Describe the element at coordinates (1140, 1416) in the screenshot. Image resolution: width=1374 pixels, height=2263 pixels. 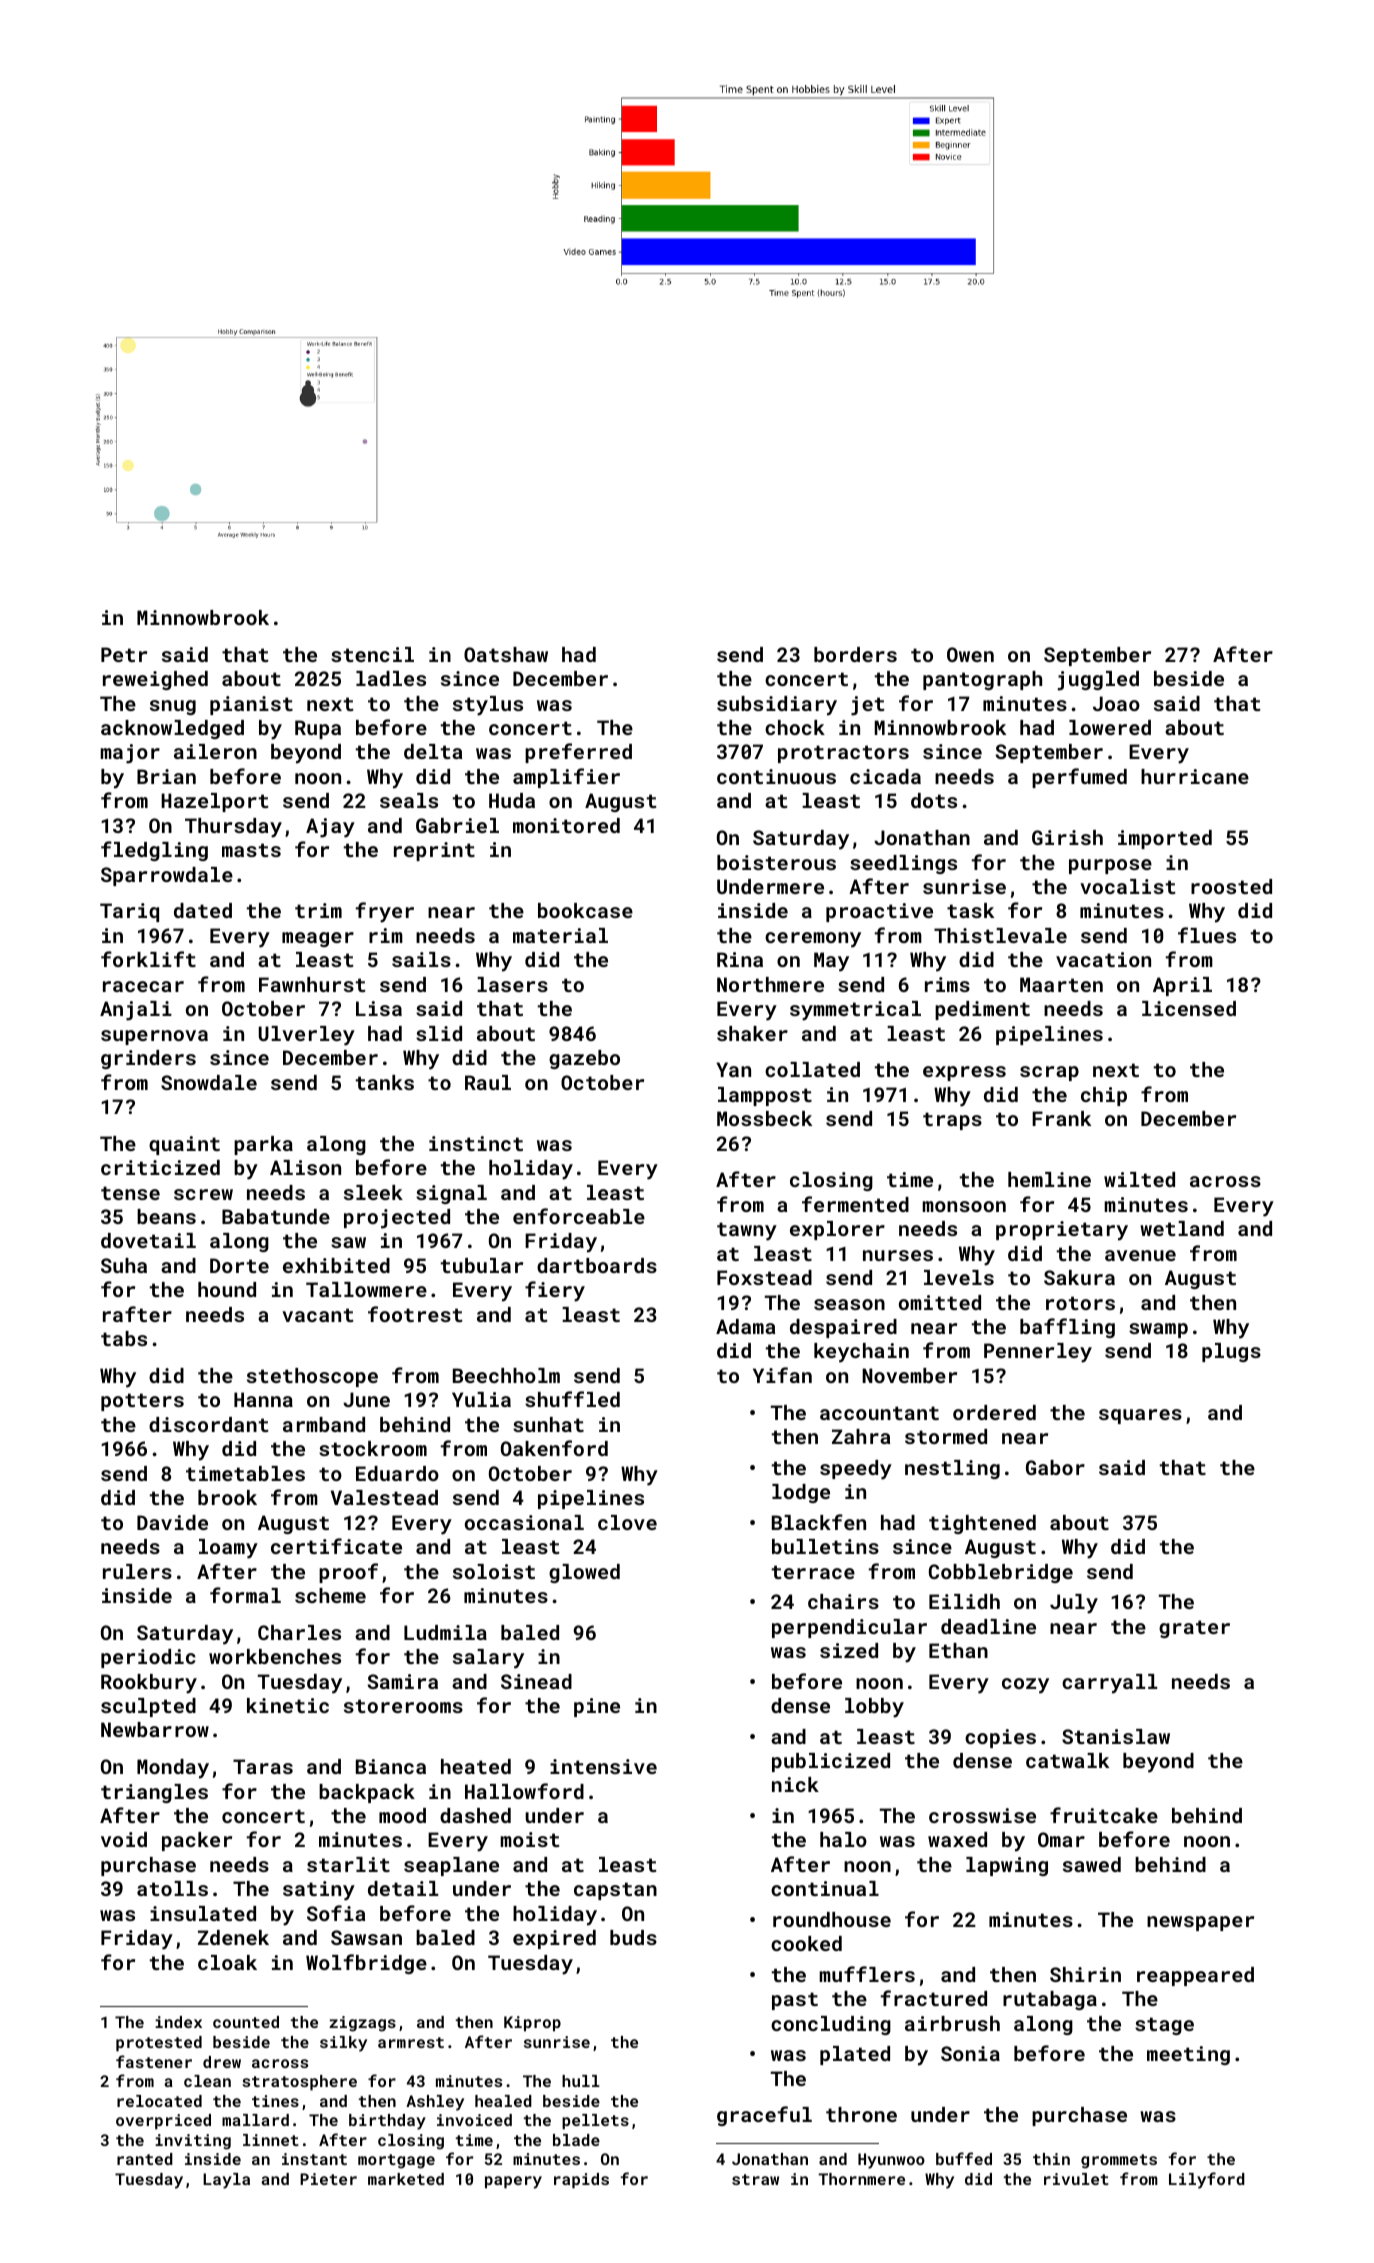
I see `squares` at that location.
